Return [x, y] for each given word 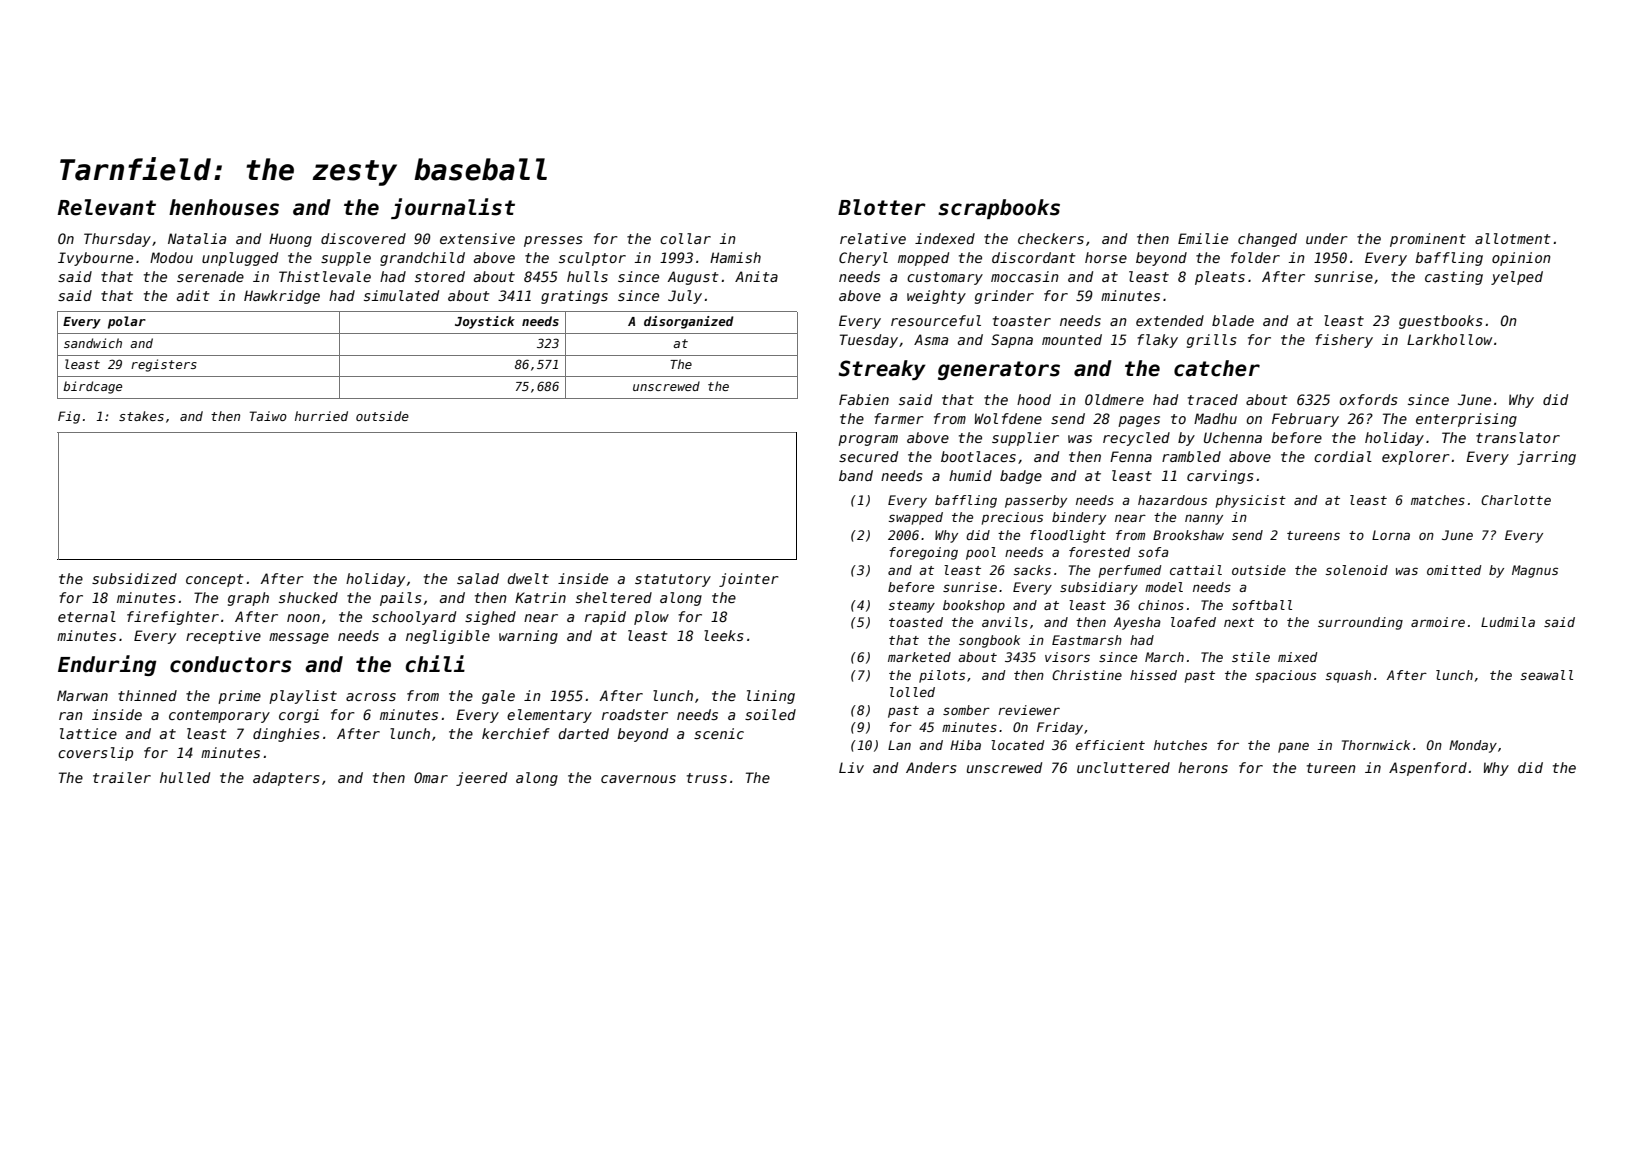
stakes [141, 416]
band [856, 475]
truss [707, 778]
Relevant [106, 207]
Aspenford [1428, 769]
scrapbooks [999, 209]
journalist [453, 208]
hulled [185, 777]
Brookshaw [1188, 535]
